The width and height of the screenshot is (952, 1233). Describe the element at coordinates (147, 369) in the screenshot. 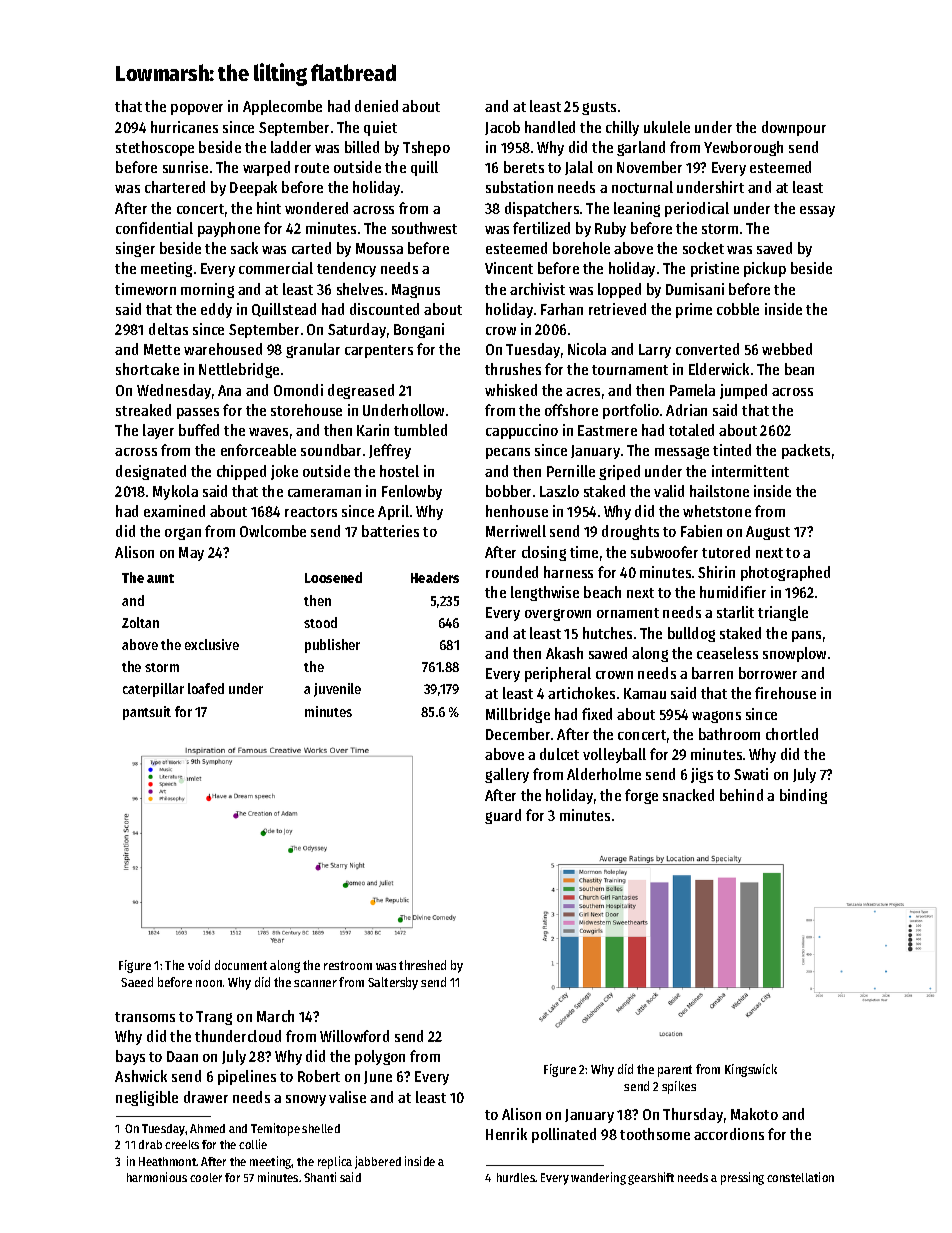

I see `shortcake` at that location.
